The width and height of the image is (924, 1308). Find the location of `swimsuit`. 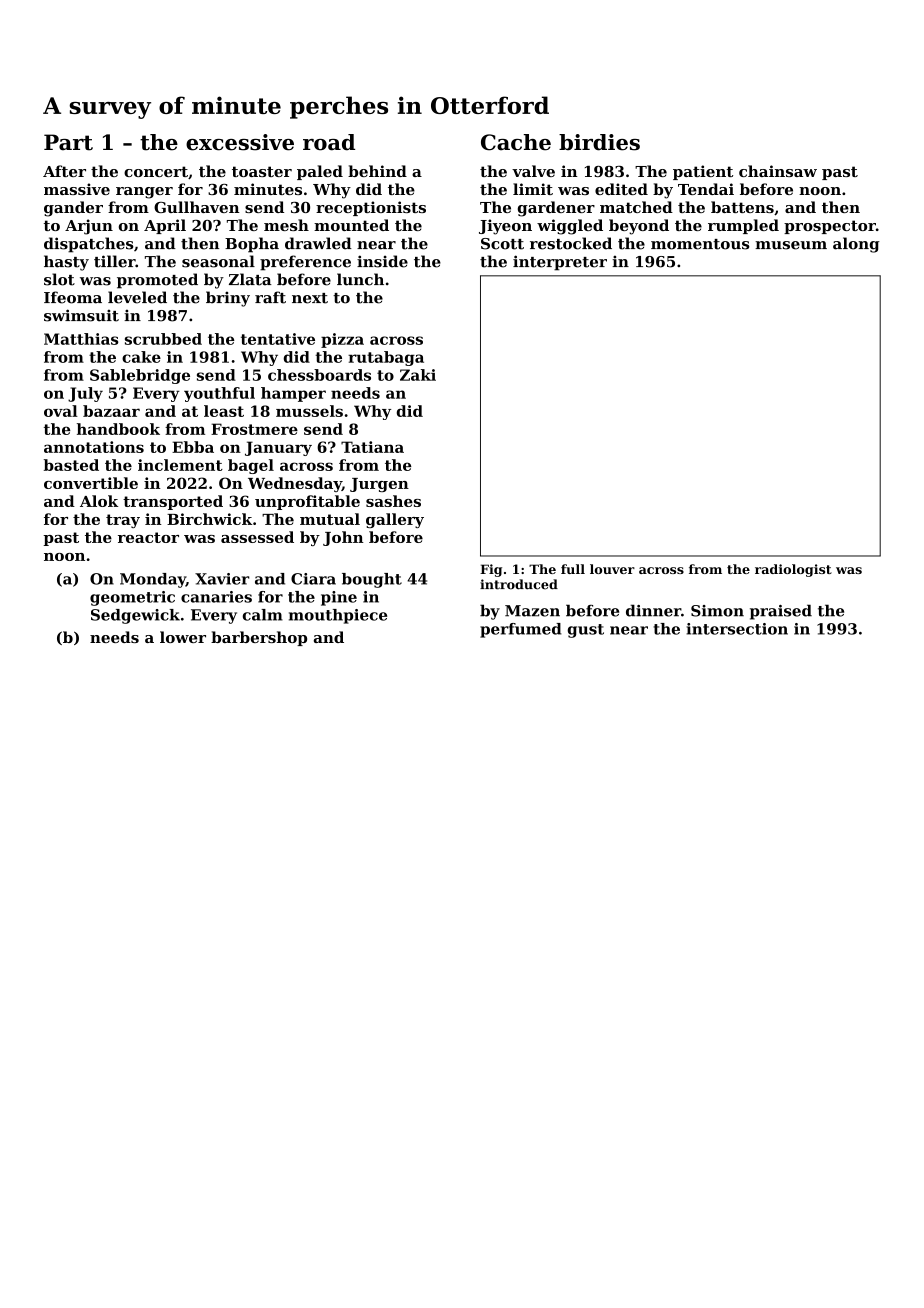

swimsuit is located at coordinates (81, 315).
